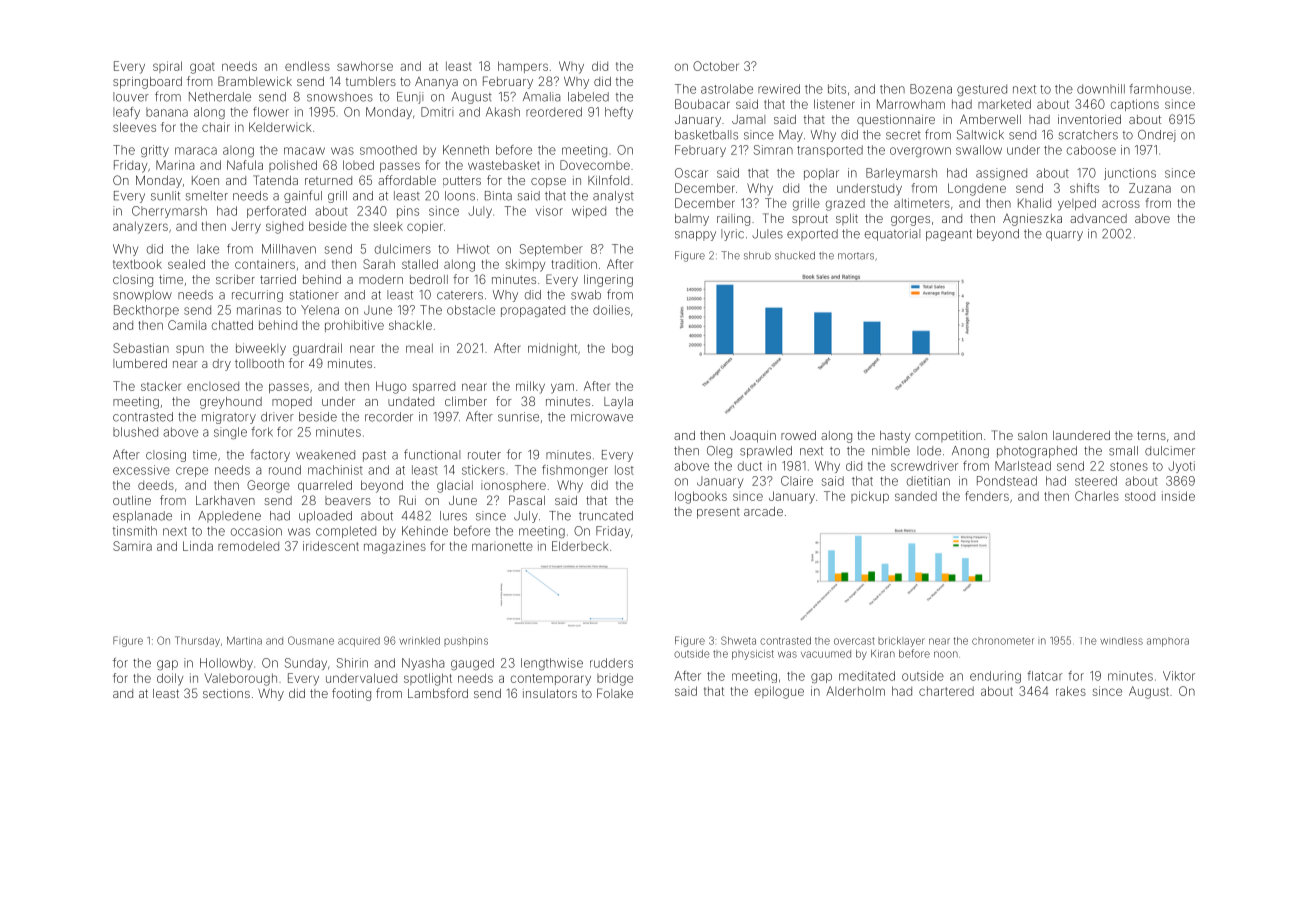 This screenshot has width=1308, height=924. What do you see at coordinates (798, 435) in the screenshot?
I see `rowed` at bounding box center [798, 435].
